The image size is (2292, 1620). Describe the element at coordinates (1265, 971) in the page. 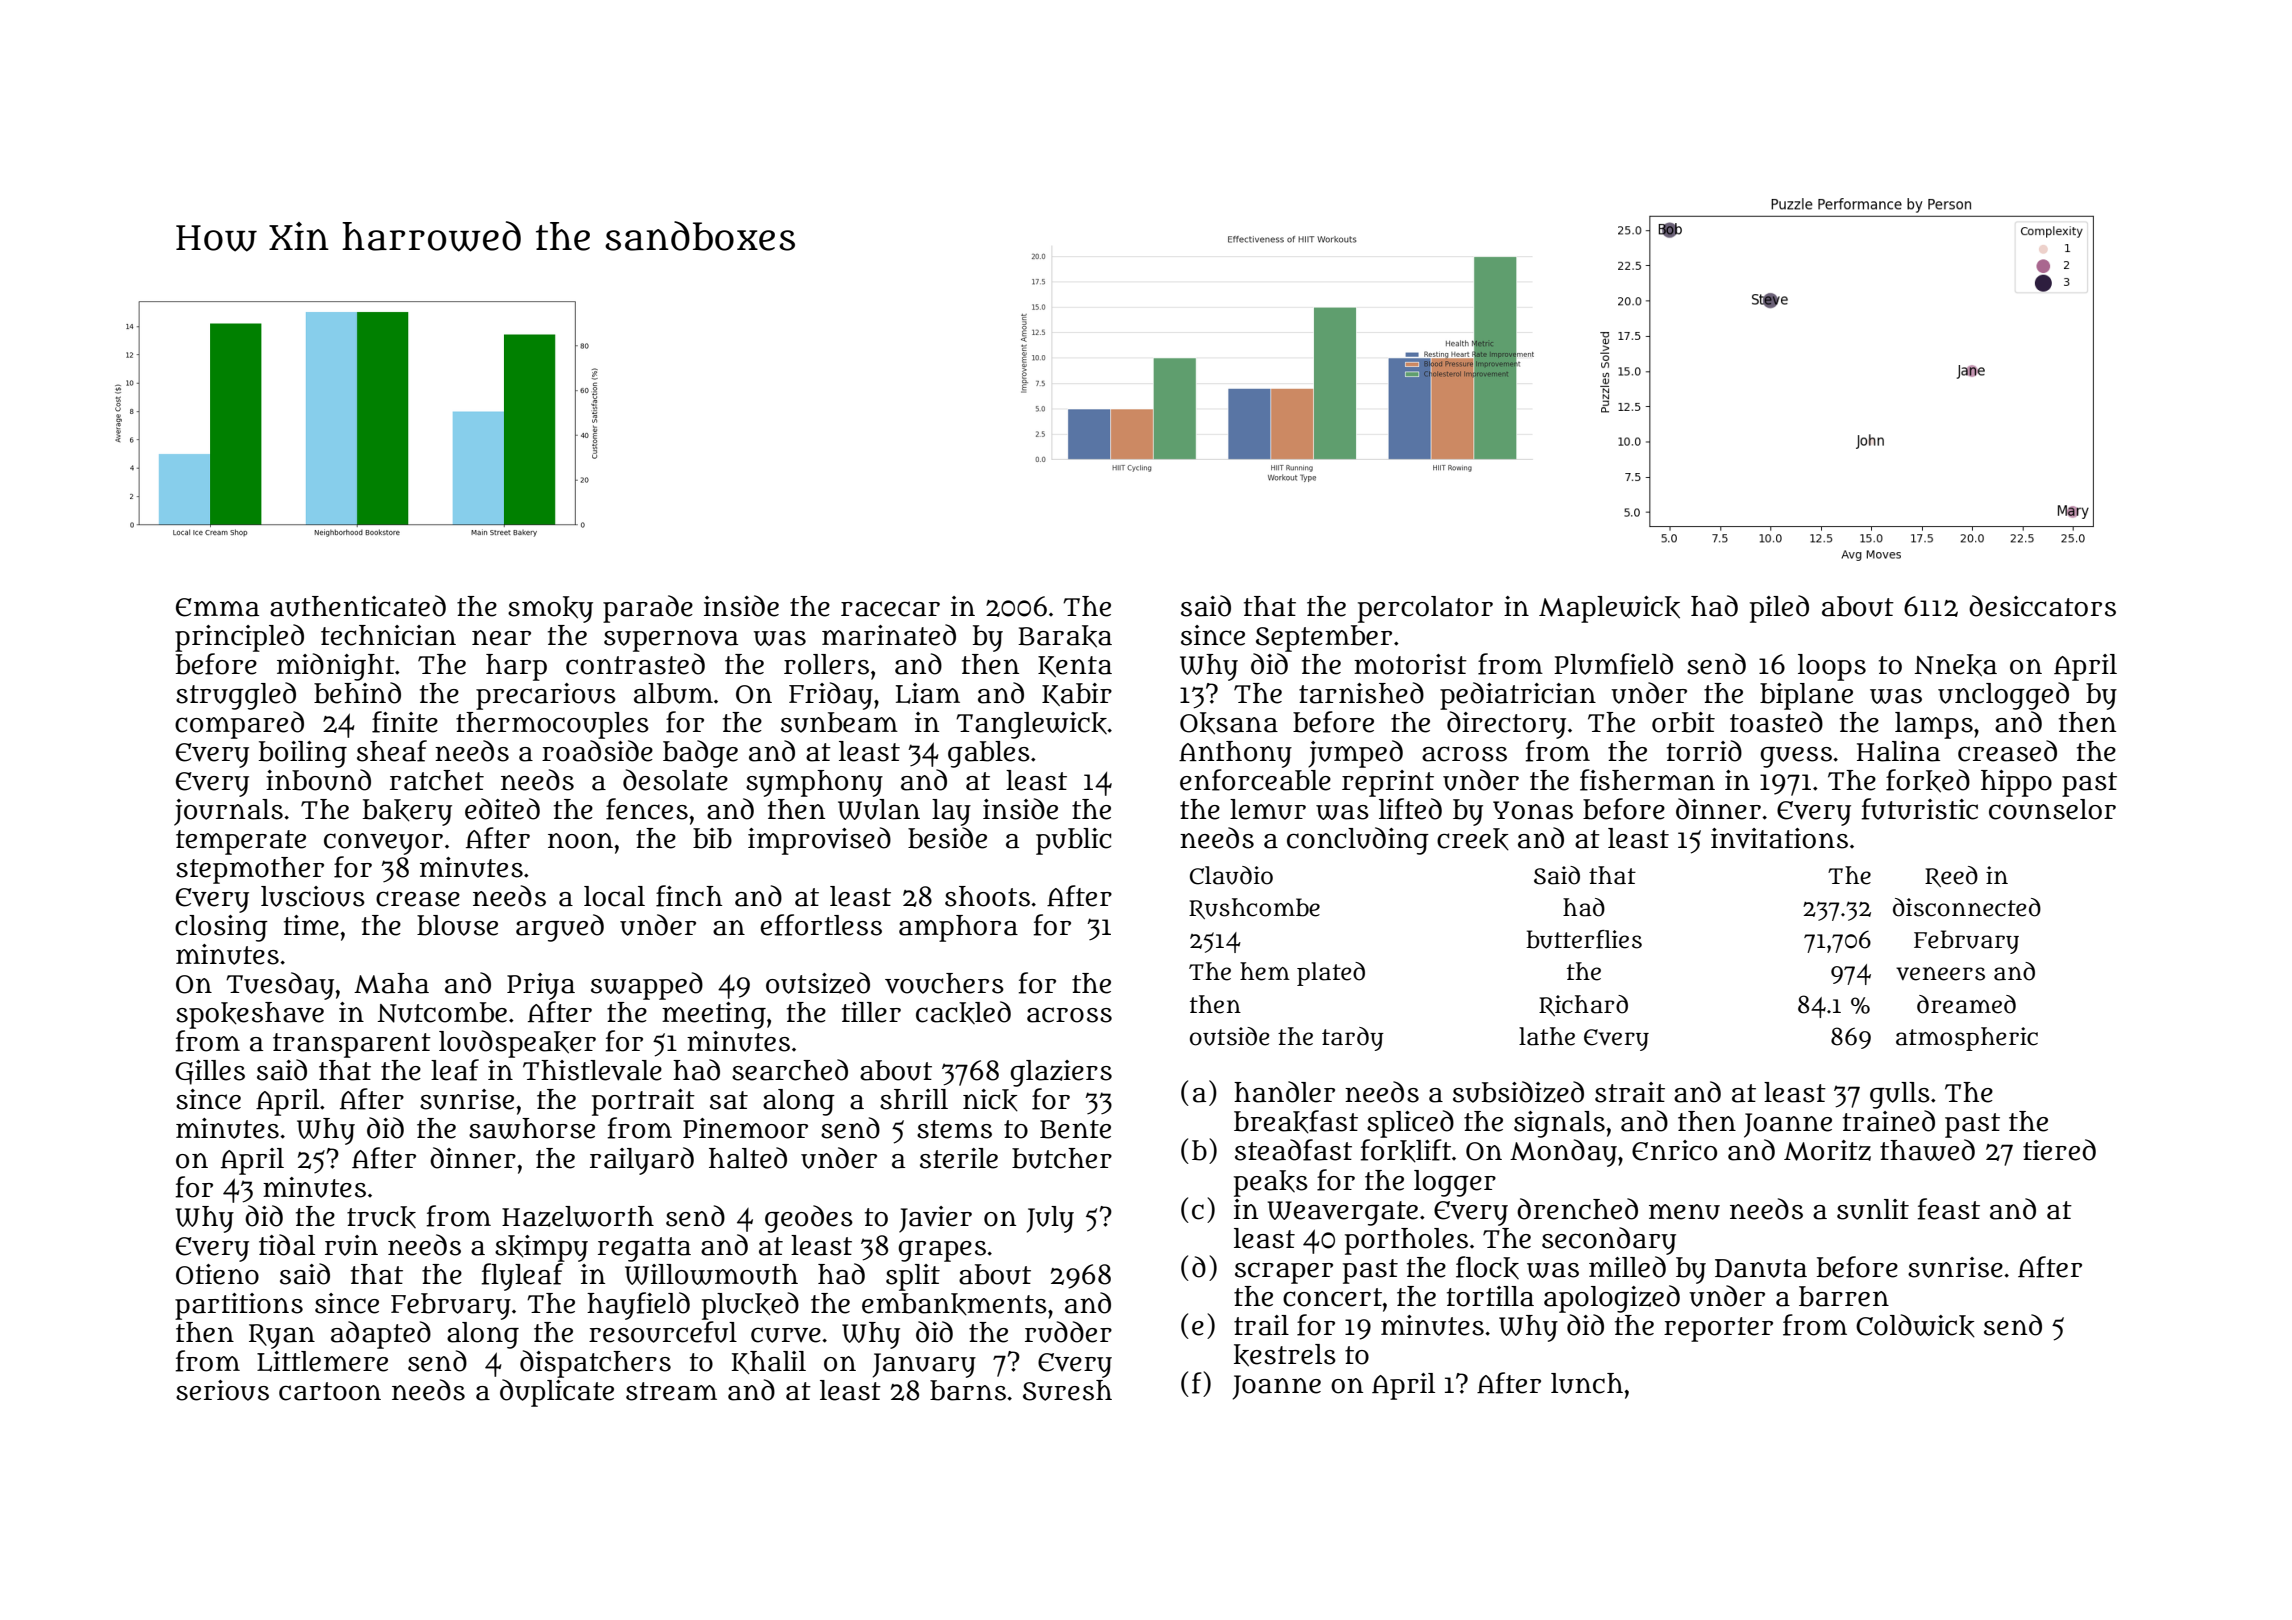

I see `hem` at that location.
